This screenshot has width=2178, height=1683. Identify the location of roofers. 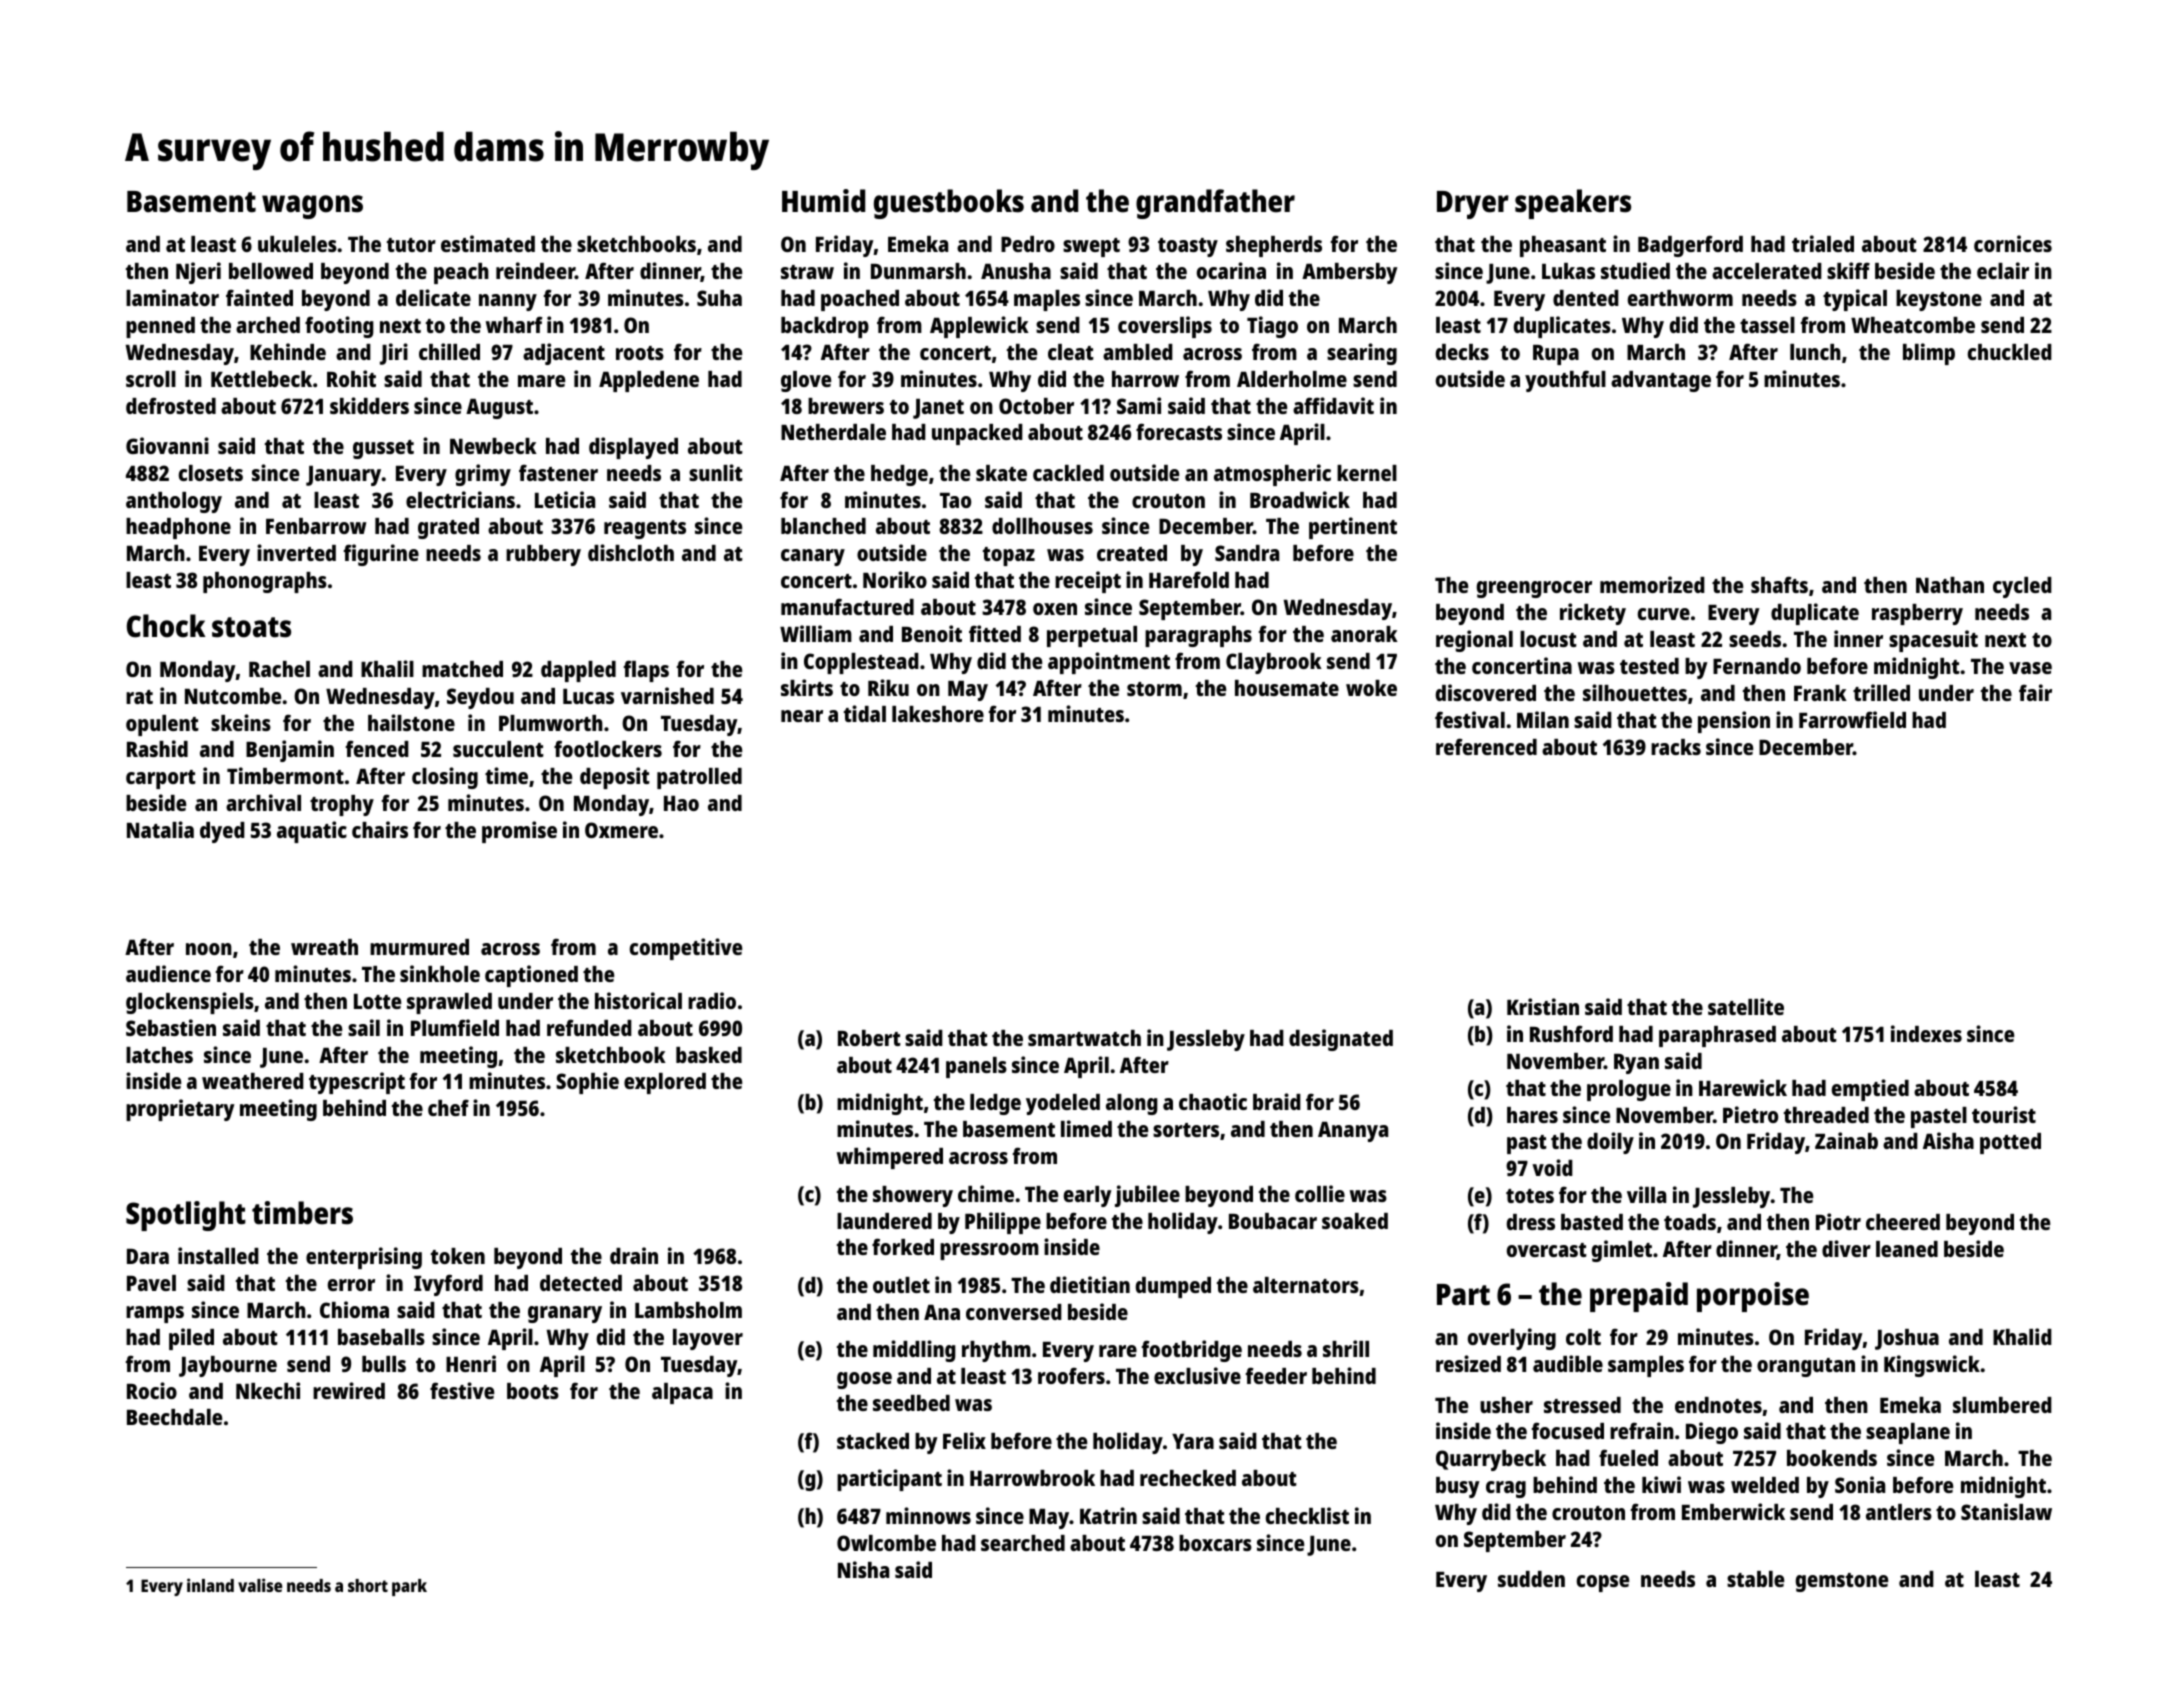
(1071, 1375).
